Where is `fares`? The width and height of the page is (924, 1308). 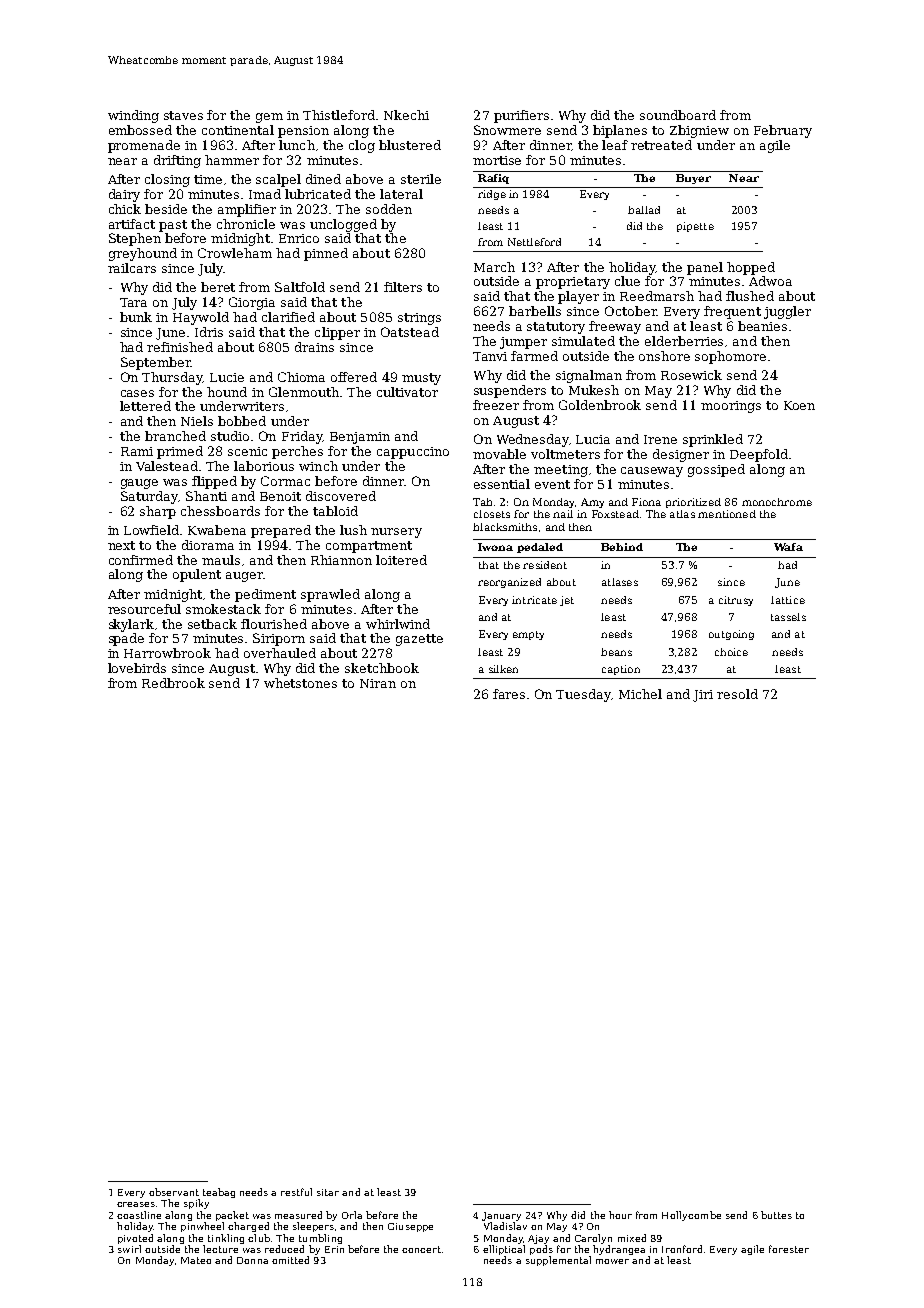
fares is located at coordinates (509, 694).
